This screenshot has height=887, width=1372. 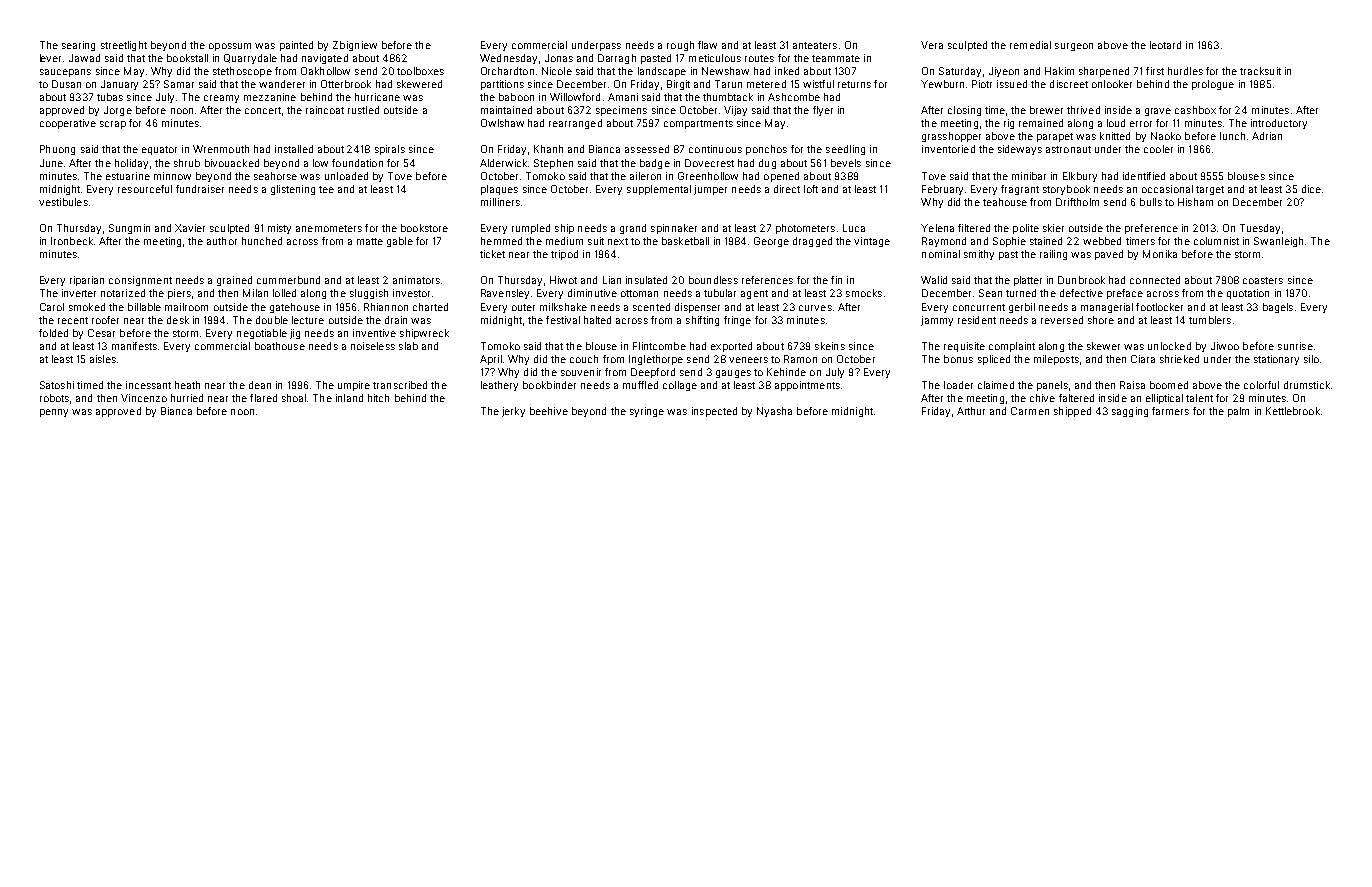 I want to click on skeins, so click(x=830, y=346).
